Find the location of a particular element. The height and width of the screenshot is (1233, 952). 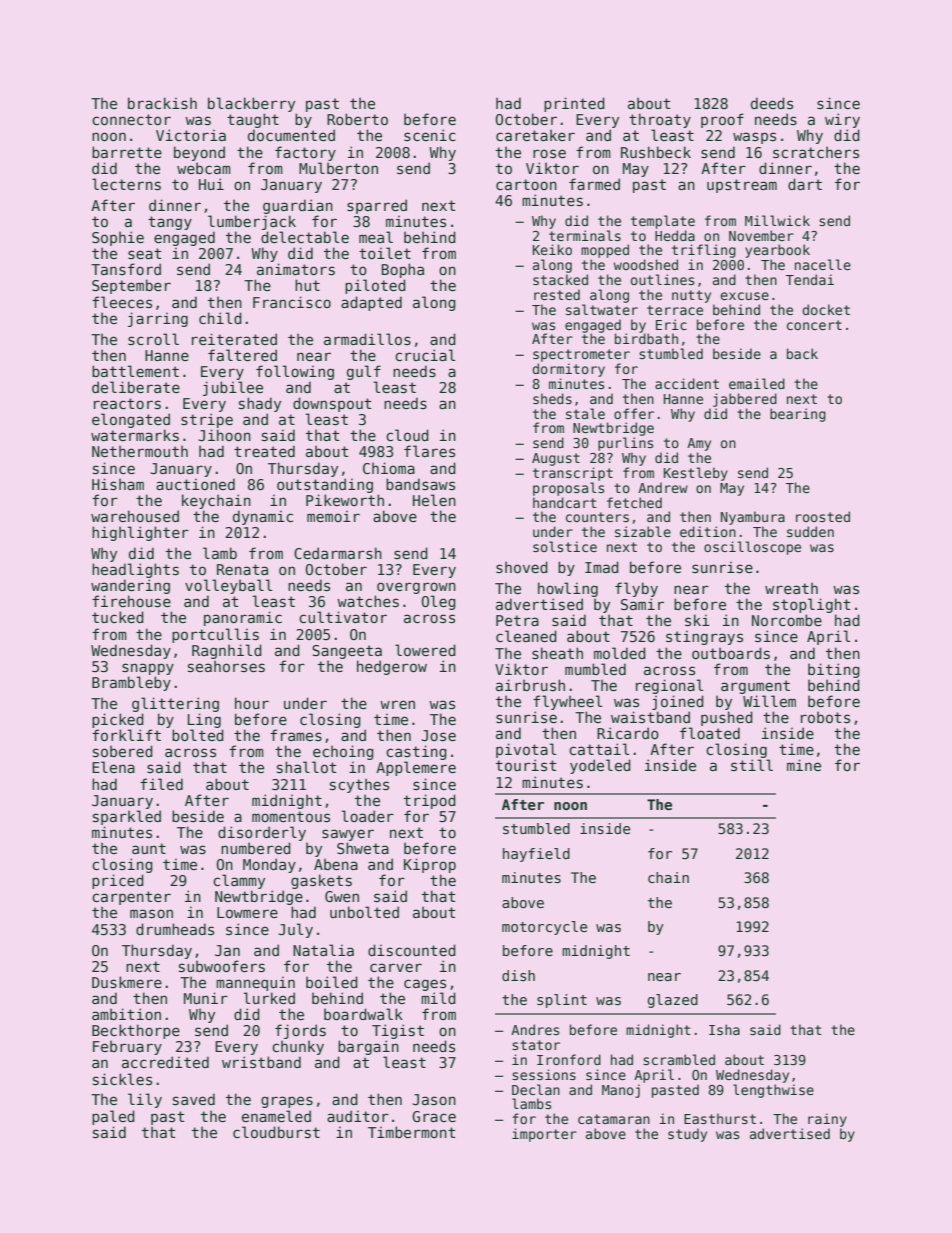

Gwen is located at coordinates (342, 896).
